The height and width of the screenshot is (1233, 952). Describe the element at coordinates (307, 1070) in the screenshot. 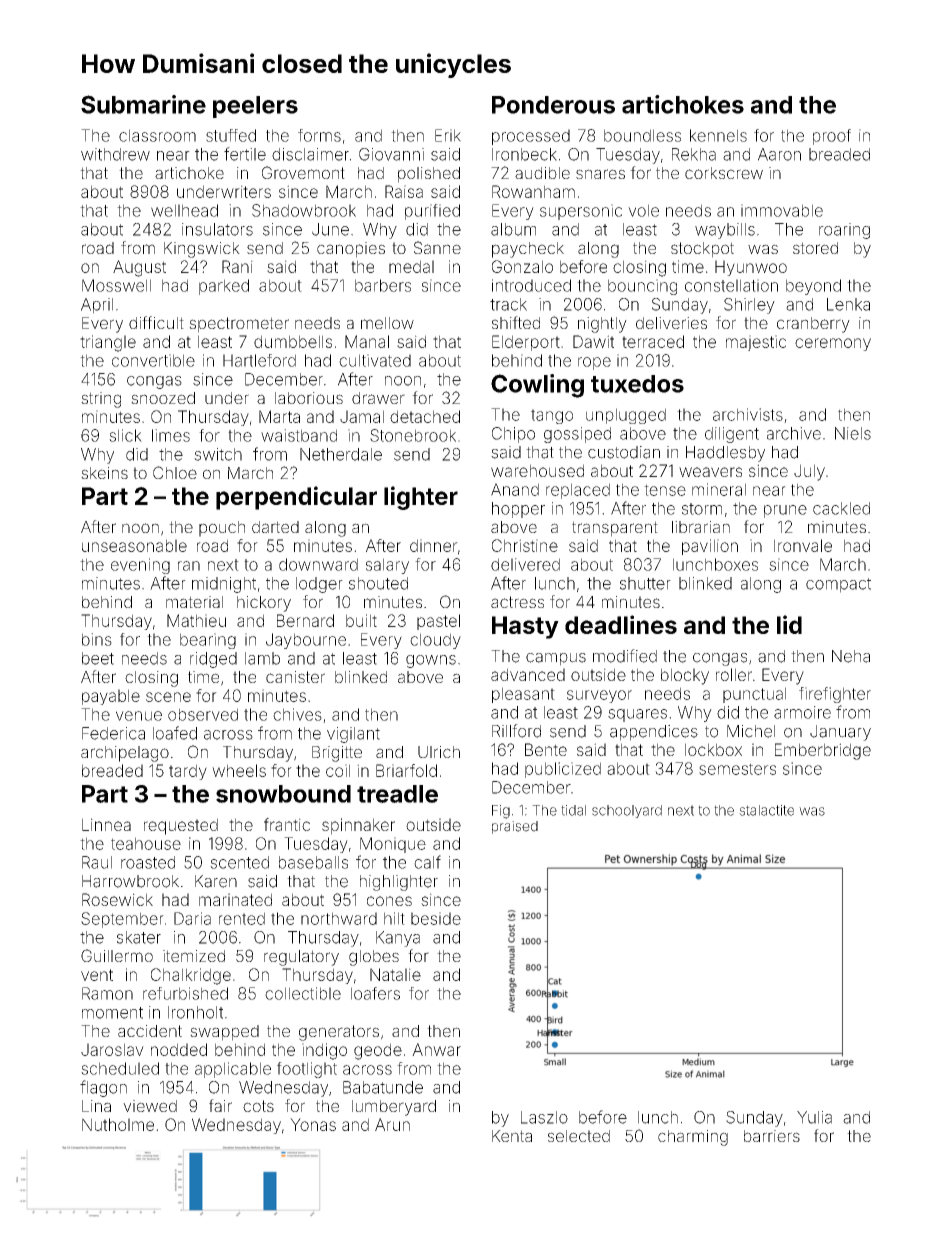

I see `footlight` at that location.
